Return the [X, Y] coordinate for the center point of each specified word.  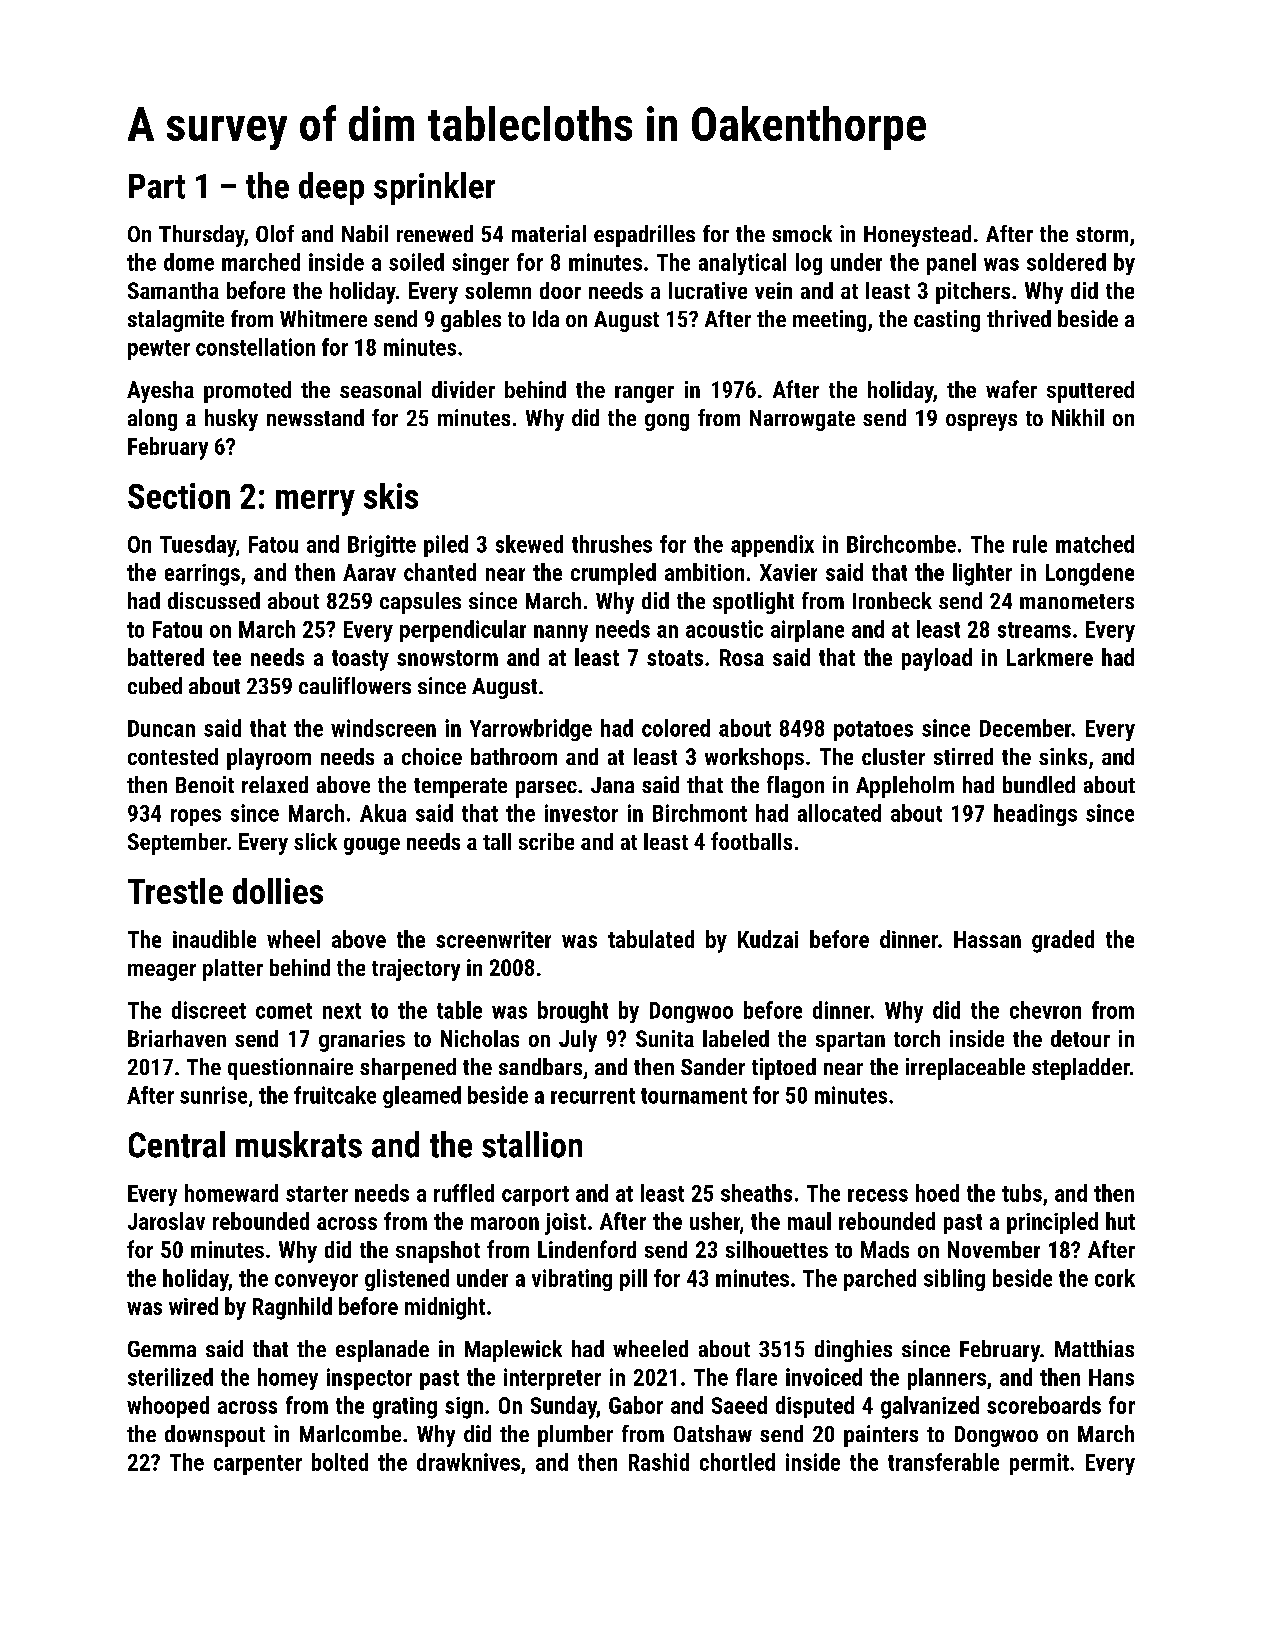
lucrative [708, 290]
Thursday [201, 236]
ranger [644, 394]
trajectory [416, 970]
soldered [1066, 262]
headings [1035, 815]
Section [179, 496]
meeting [829, 321]
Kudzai [768, 939]
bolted [340, 1462]
